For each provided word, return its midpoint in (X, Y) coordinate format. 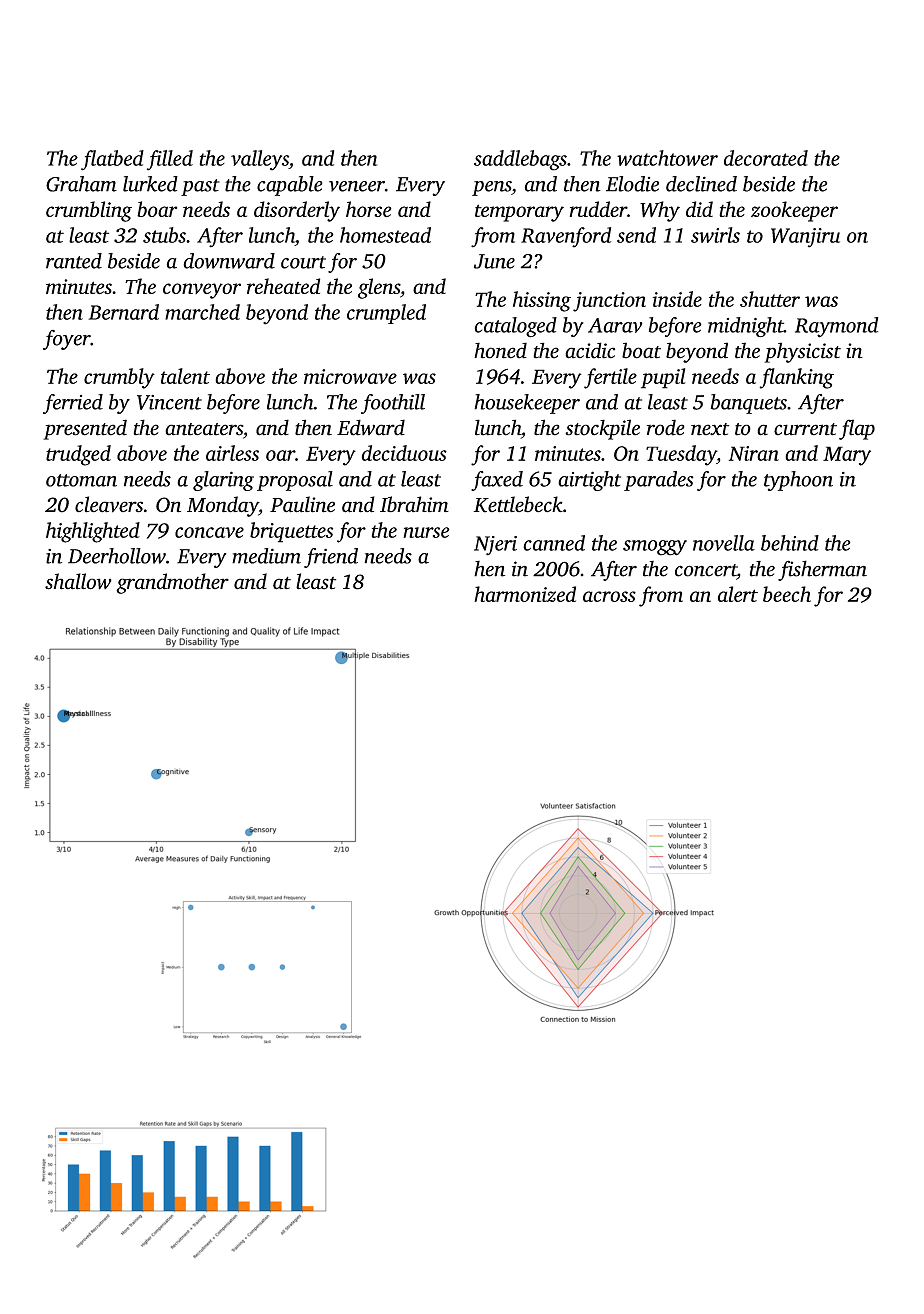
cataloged (516, 327)
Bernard (123, 312)
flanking (796, 378)
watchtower (667, 158)
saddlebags (520, 160)
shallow (78, 581)
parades (659, 481)
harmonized (525, 594)
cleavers (109, 504)
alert (738, 594)
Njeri (495, 546)
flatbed (112, 160)
